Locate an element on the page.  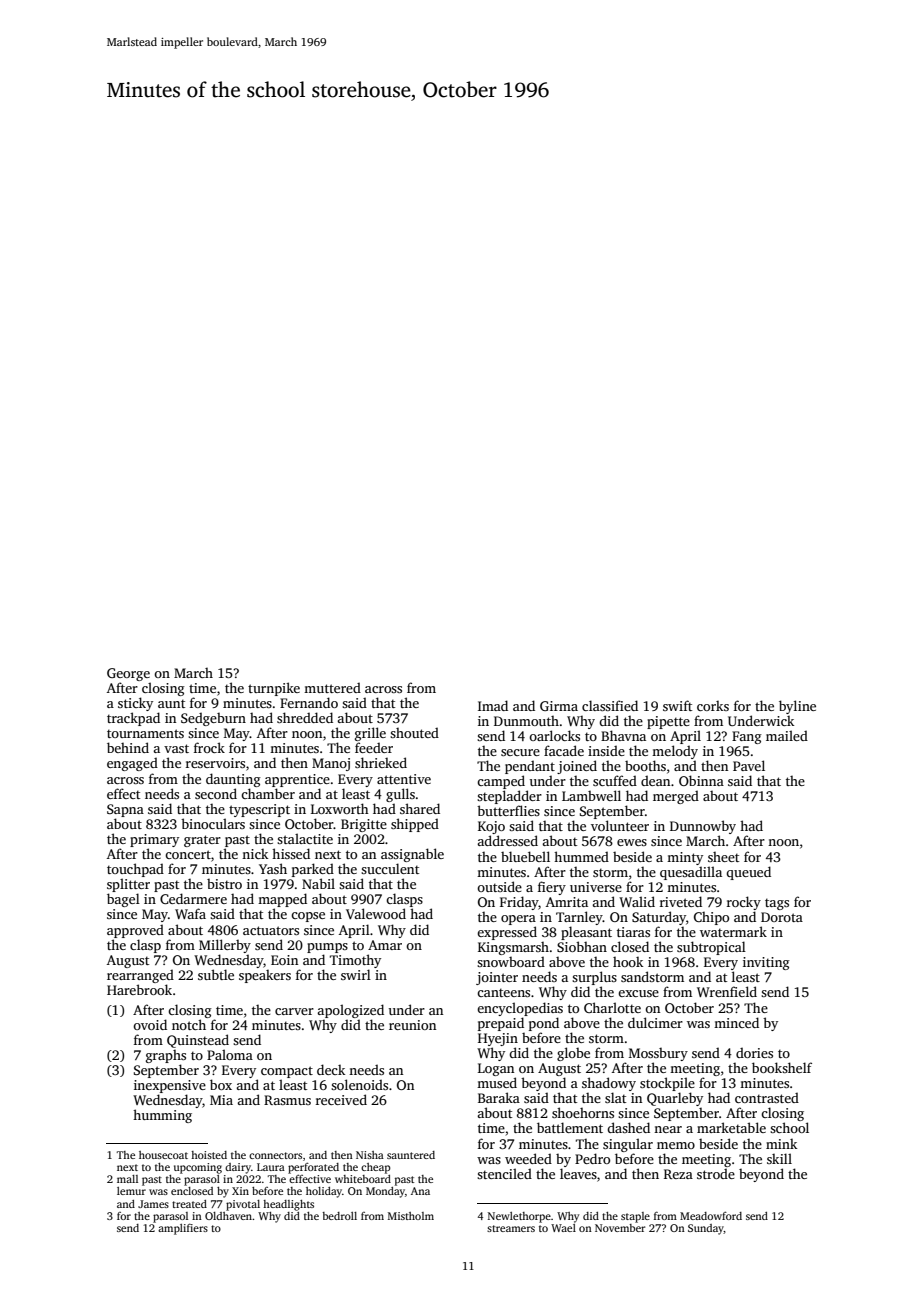
contrasted is located at coordinates (767, 1097).
